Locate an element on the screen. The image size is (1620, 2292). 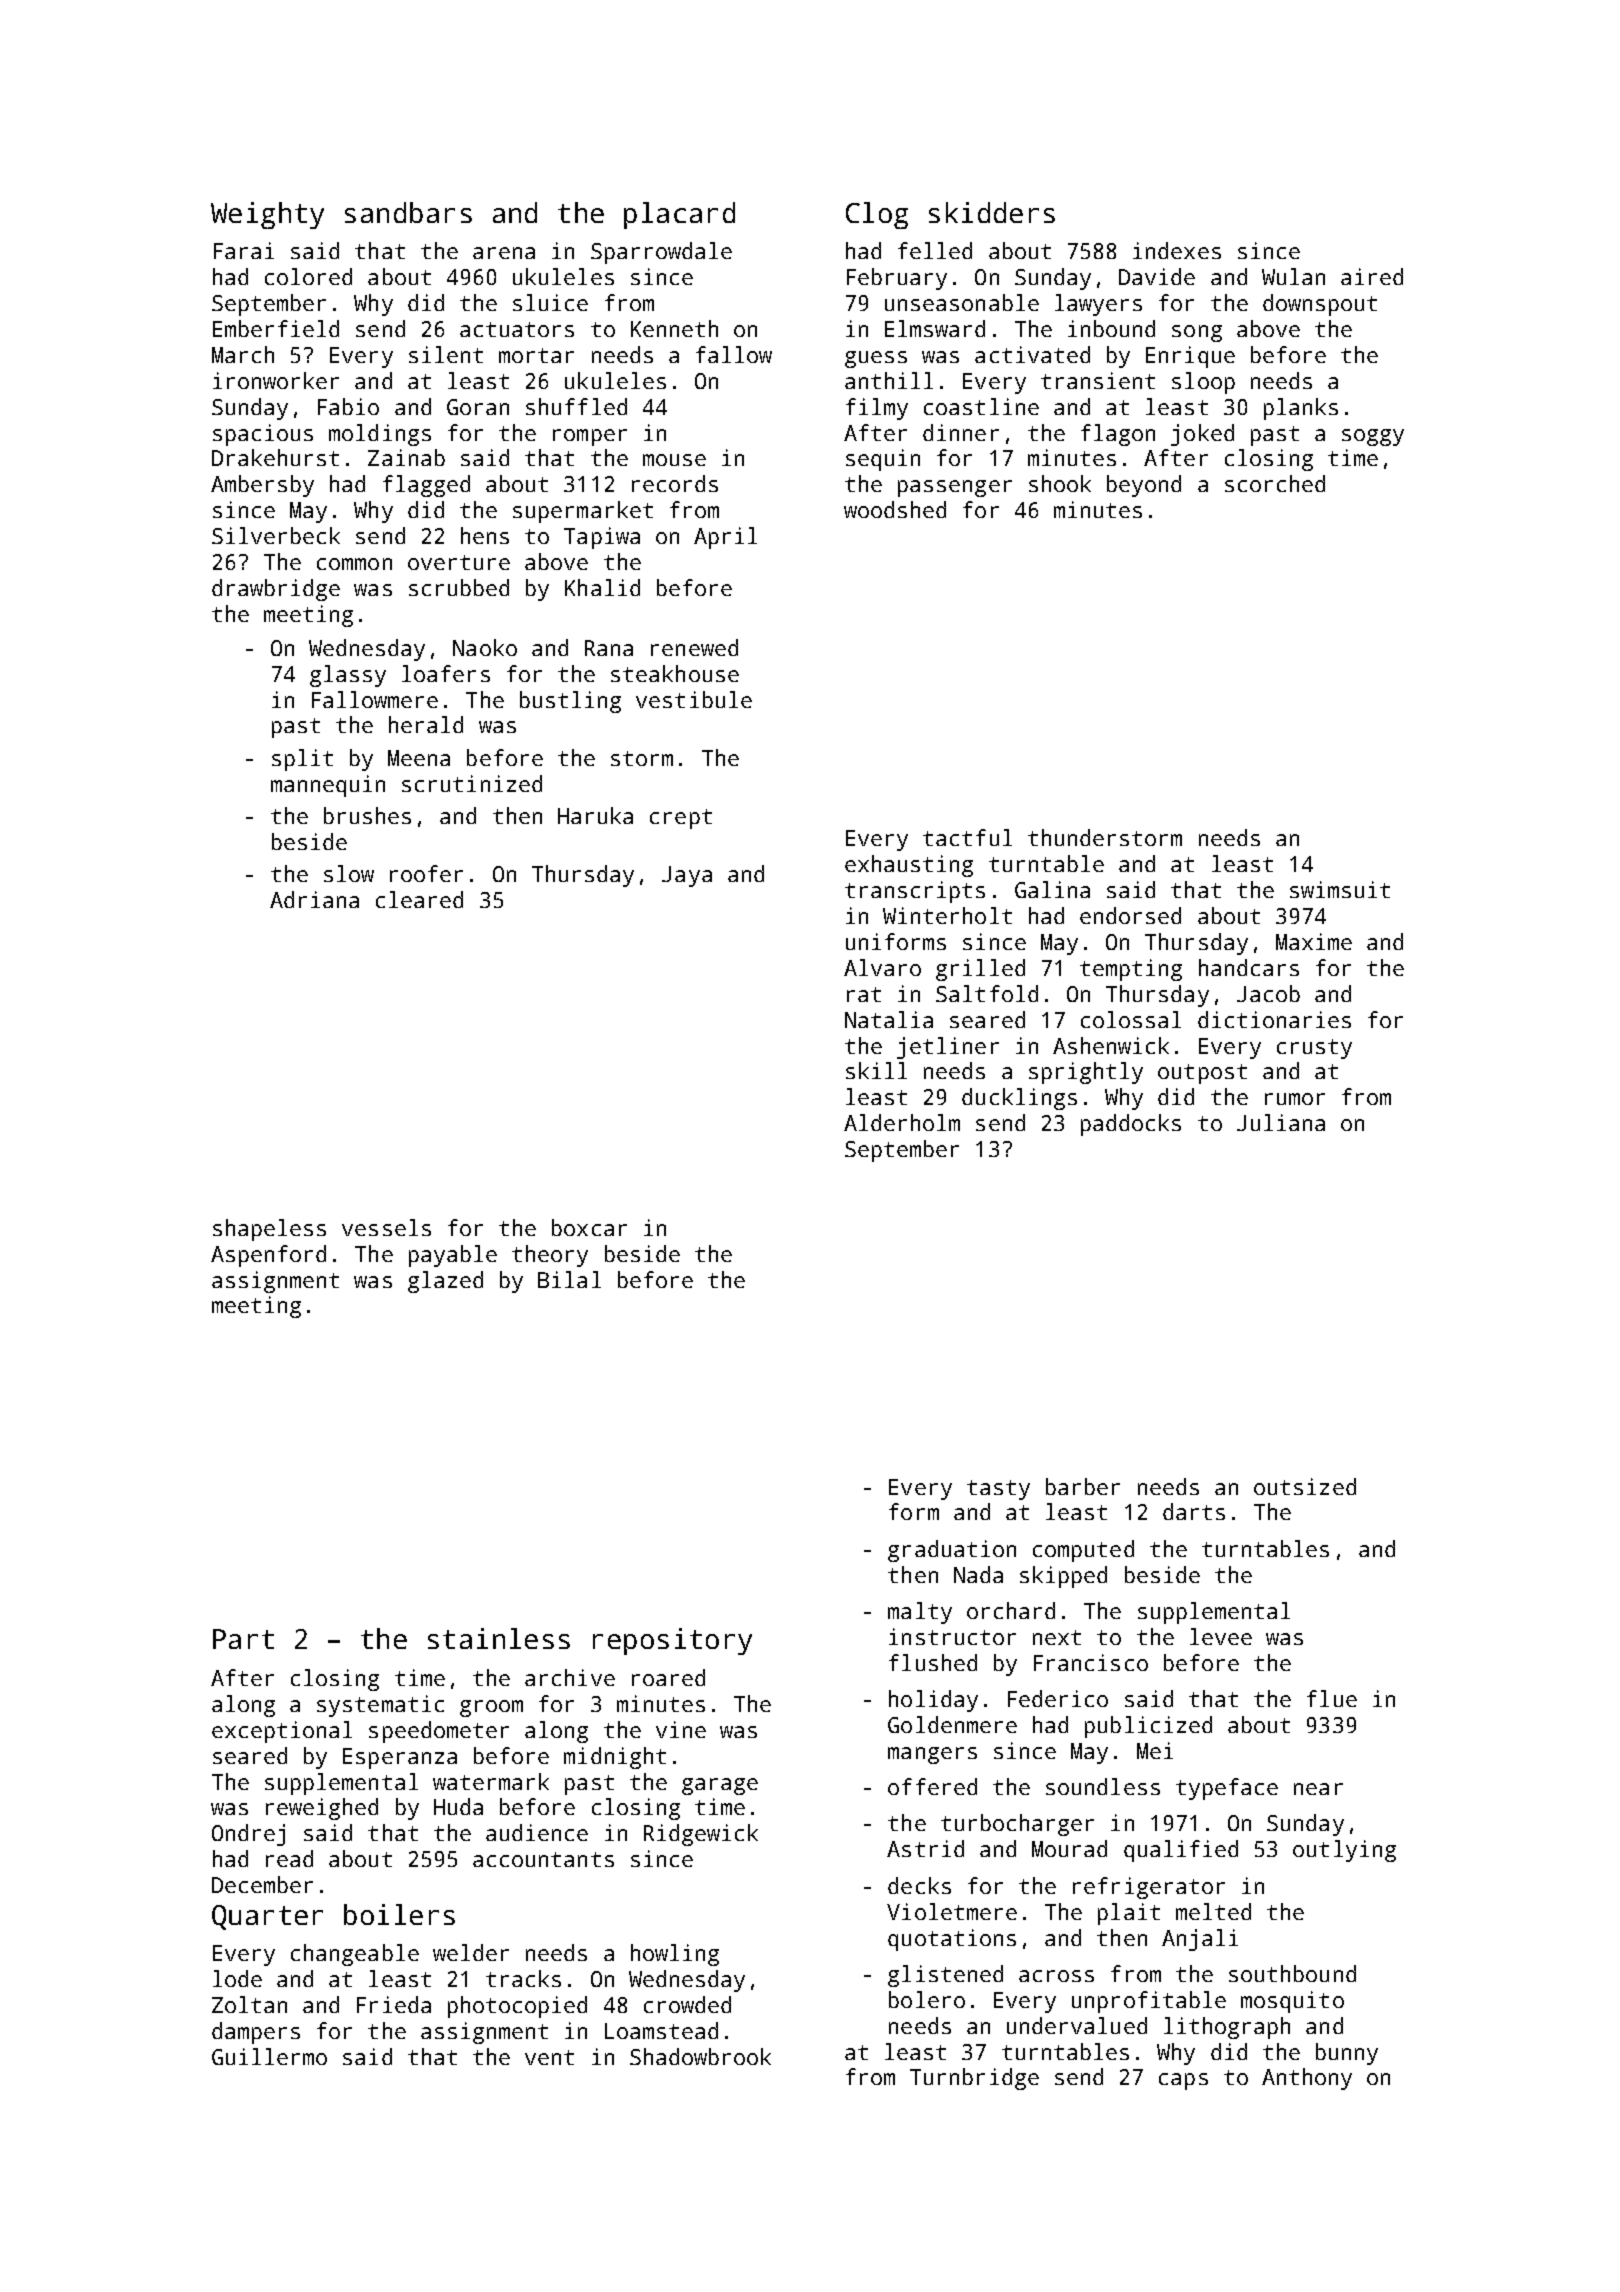
Guillermo is located at coordinates (269, 2056).
